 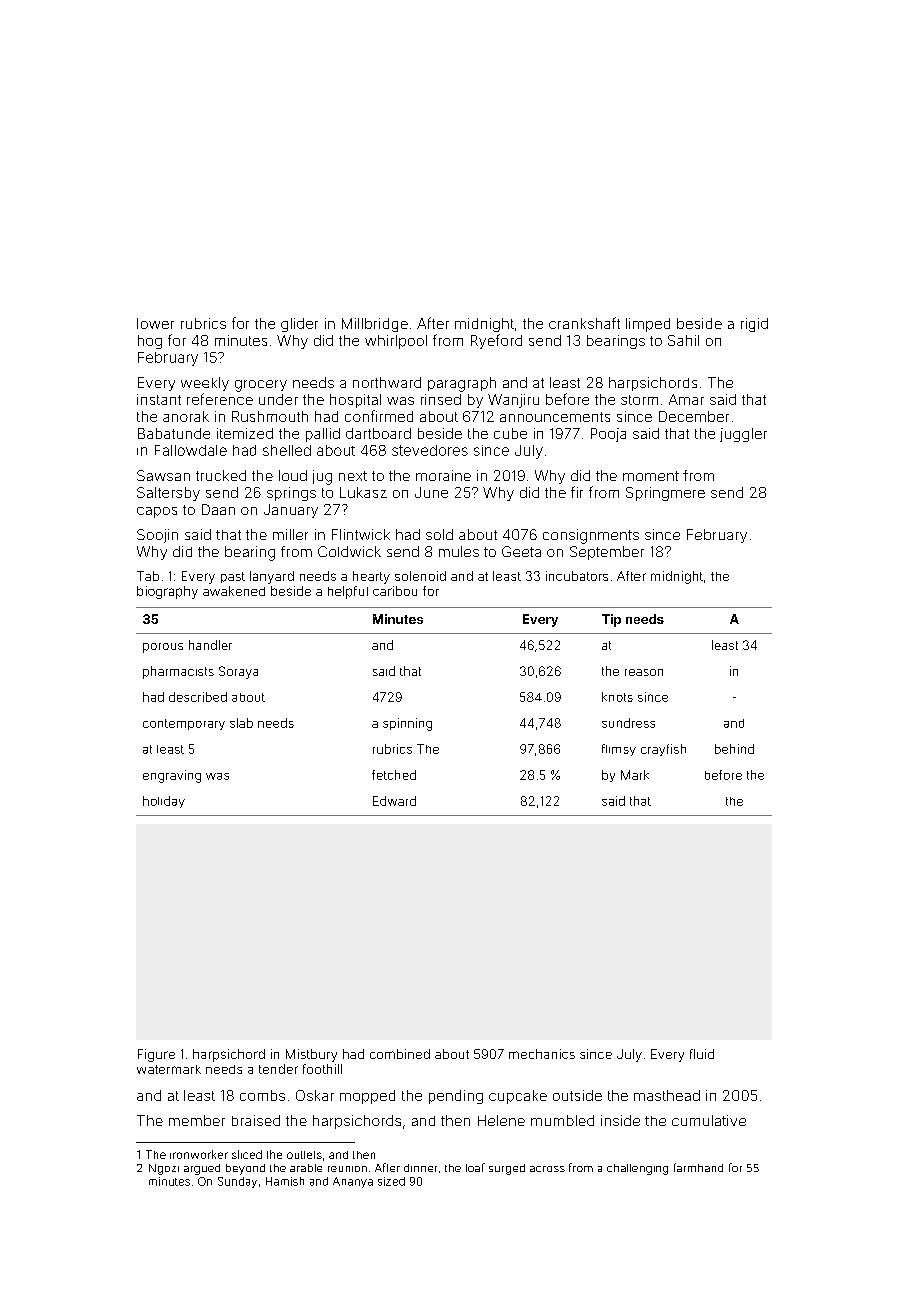 What do you see at coordinates (698, 1167) in the screenshot?
I see `farmhand` at bounding box center [698, 1167].
